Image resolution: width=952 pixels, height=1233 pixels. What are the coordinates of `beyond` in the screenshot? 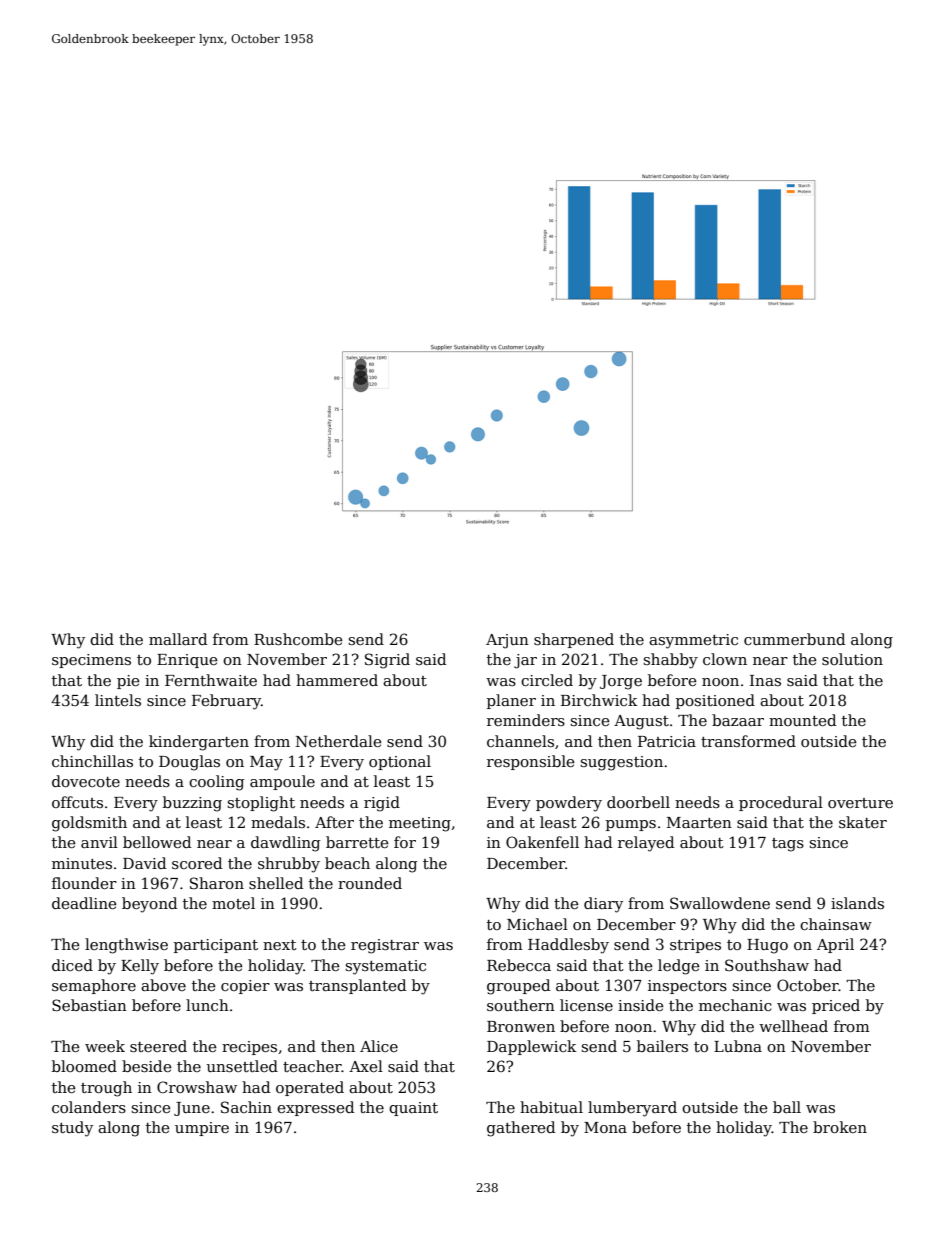 It's located at (149, 905).
